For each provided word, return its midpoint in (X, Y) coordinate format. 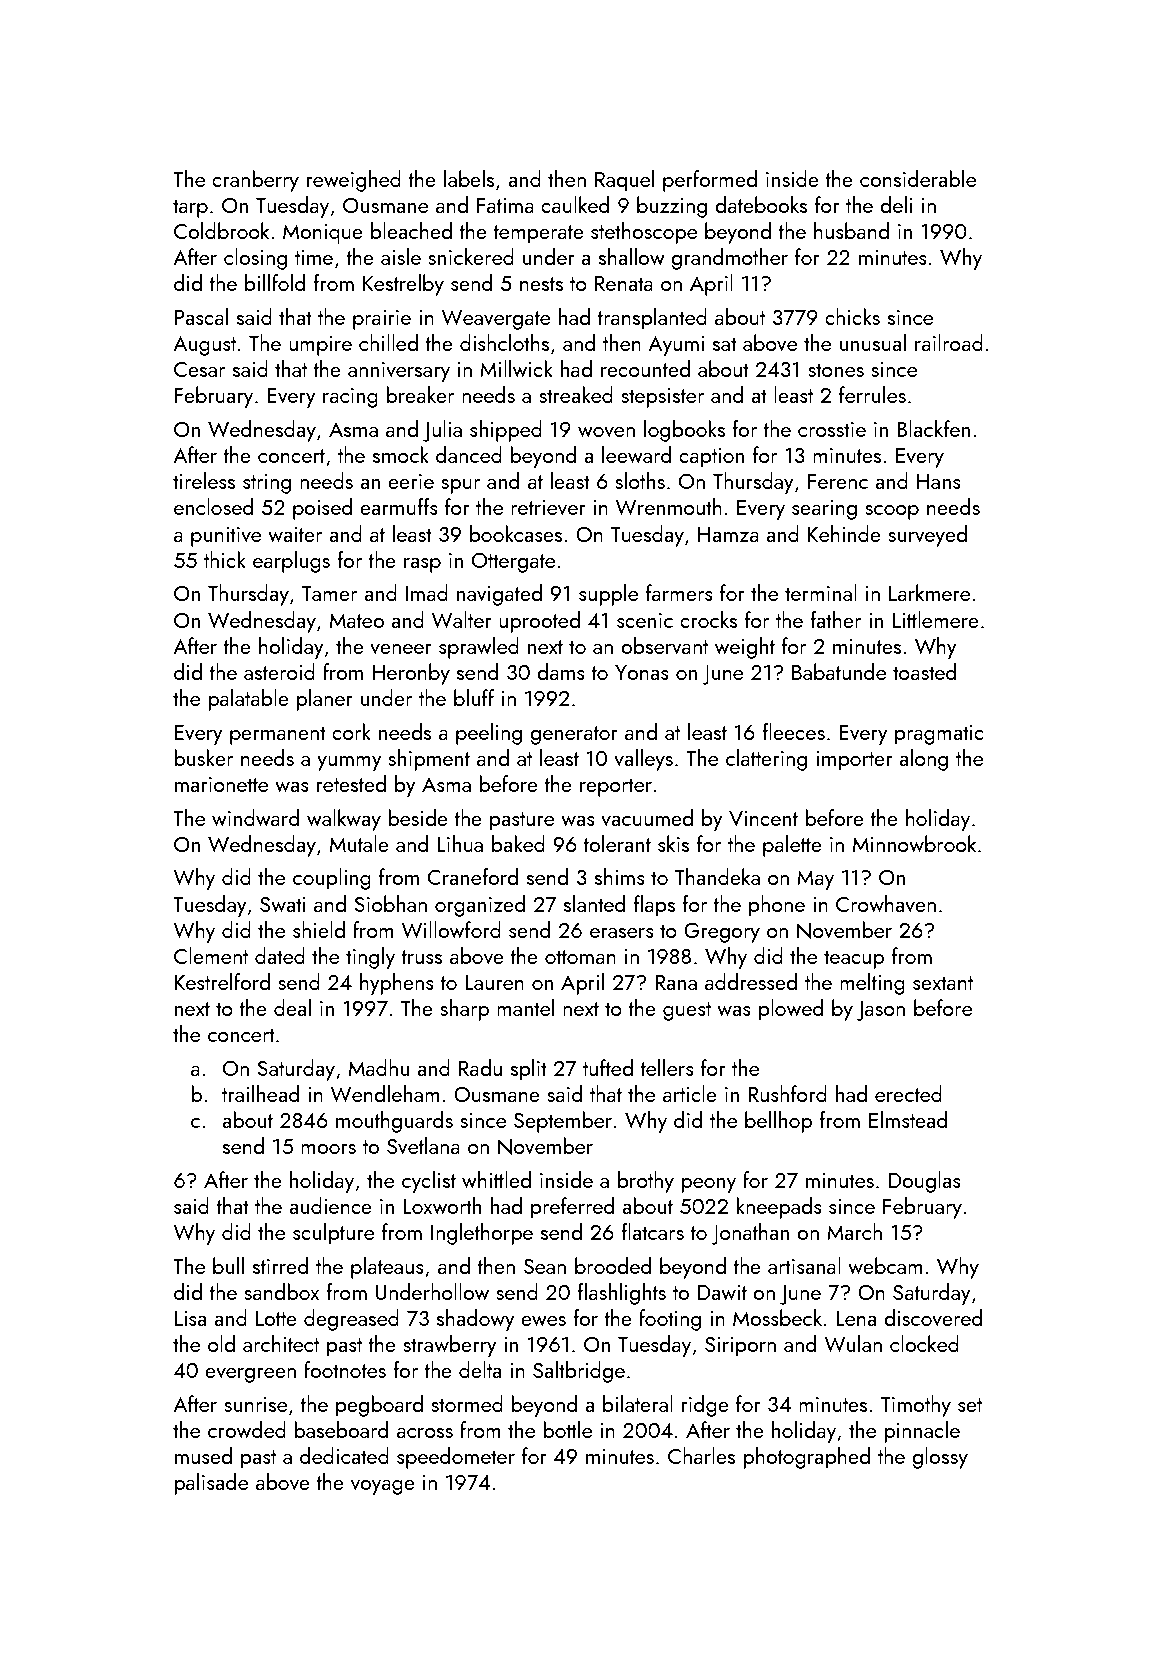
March (854, 1231)
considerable (918, 178)
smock (401, 454)
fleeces (794, 731)
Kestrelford (222, 981)
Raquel (624, 181)
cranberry (255, 181)
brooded (613, 1265)
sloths (640, 480)
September (563, 1122)
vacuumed (647, 817)
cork (351, 731)
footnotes (345, 1369)
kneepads (779, 1208)
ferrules (872, 394)
